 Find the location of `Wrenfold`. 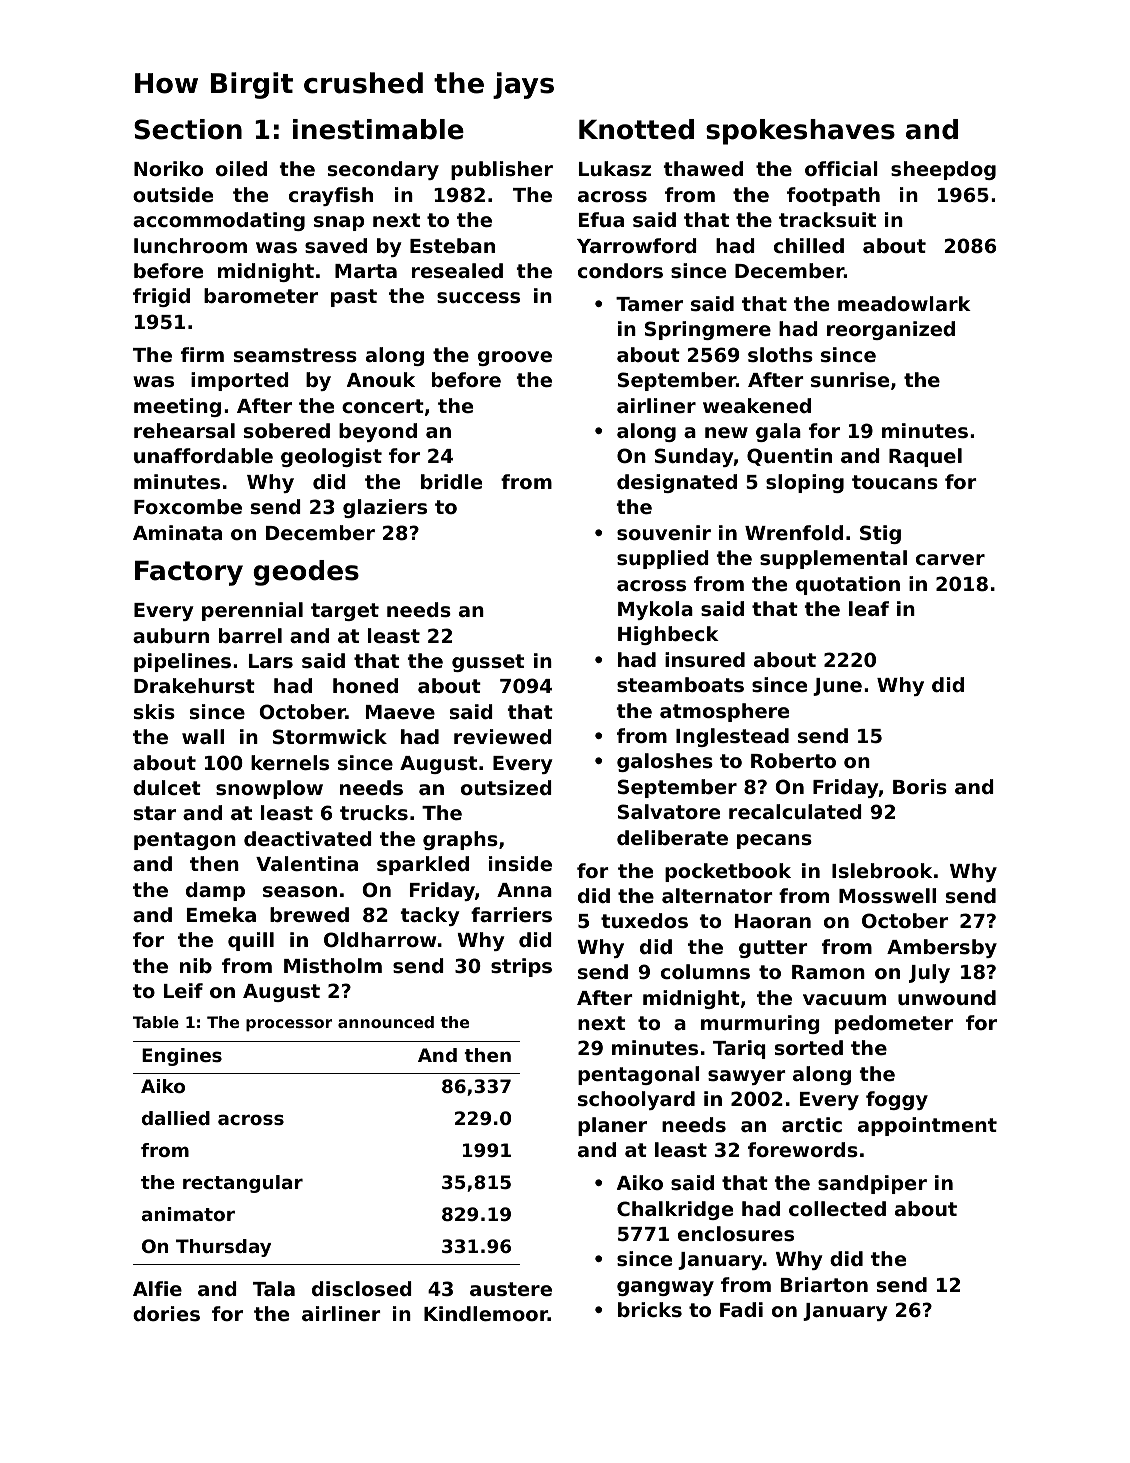

Wrenfold is located at coordinates (794, 532).
